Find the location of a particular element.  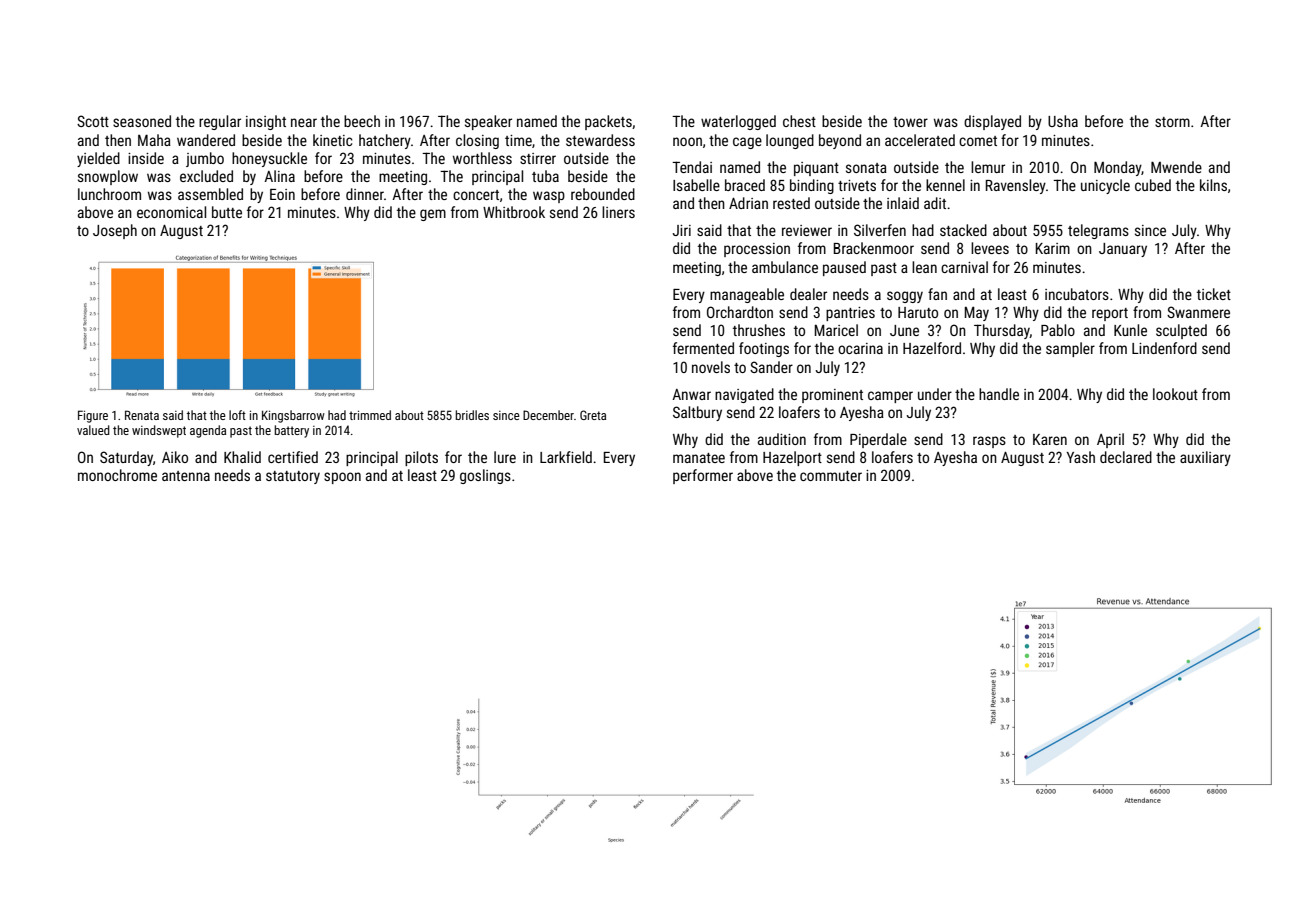

Swanmere is located at coordinates (1198, 312).
